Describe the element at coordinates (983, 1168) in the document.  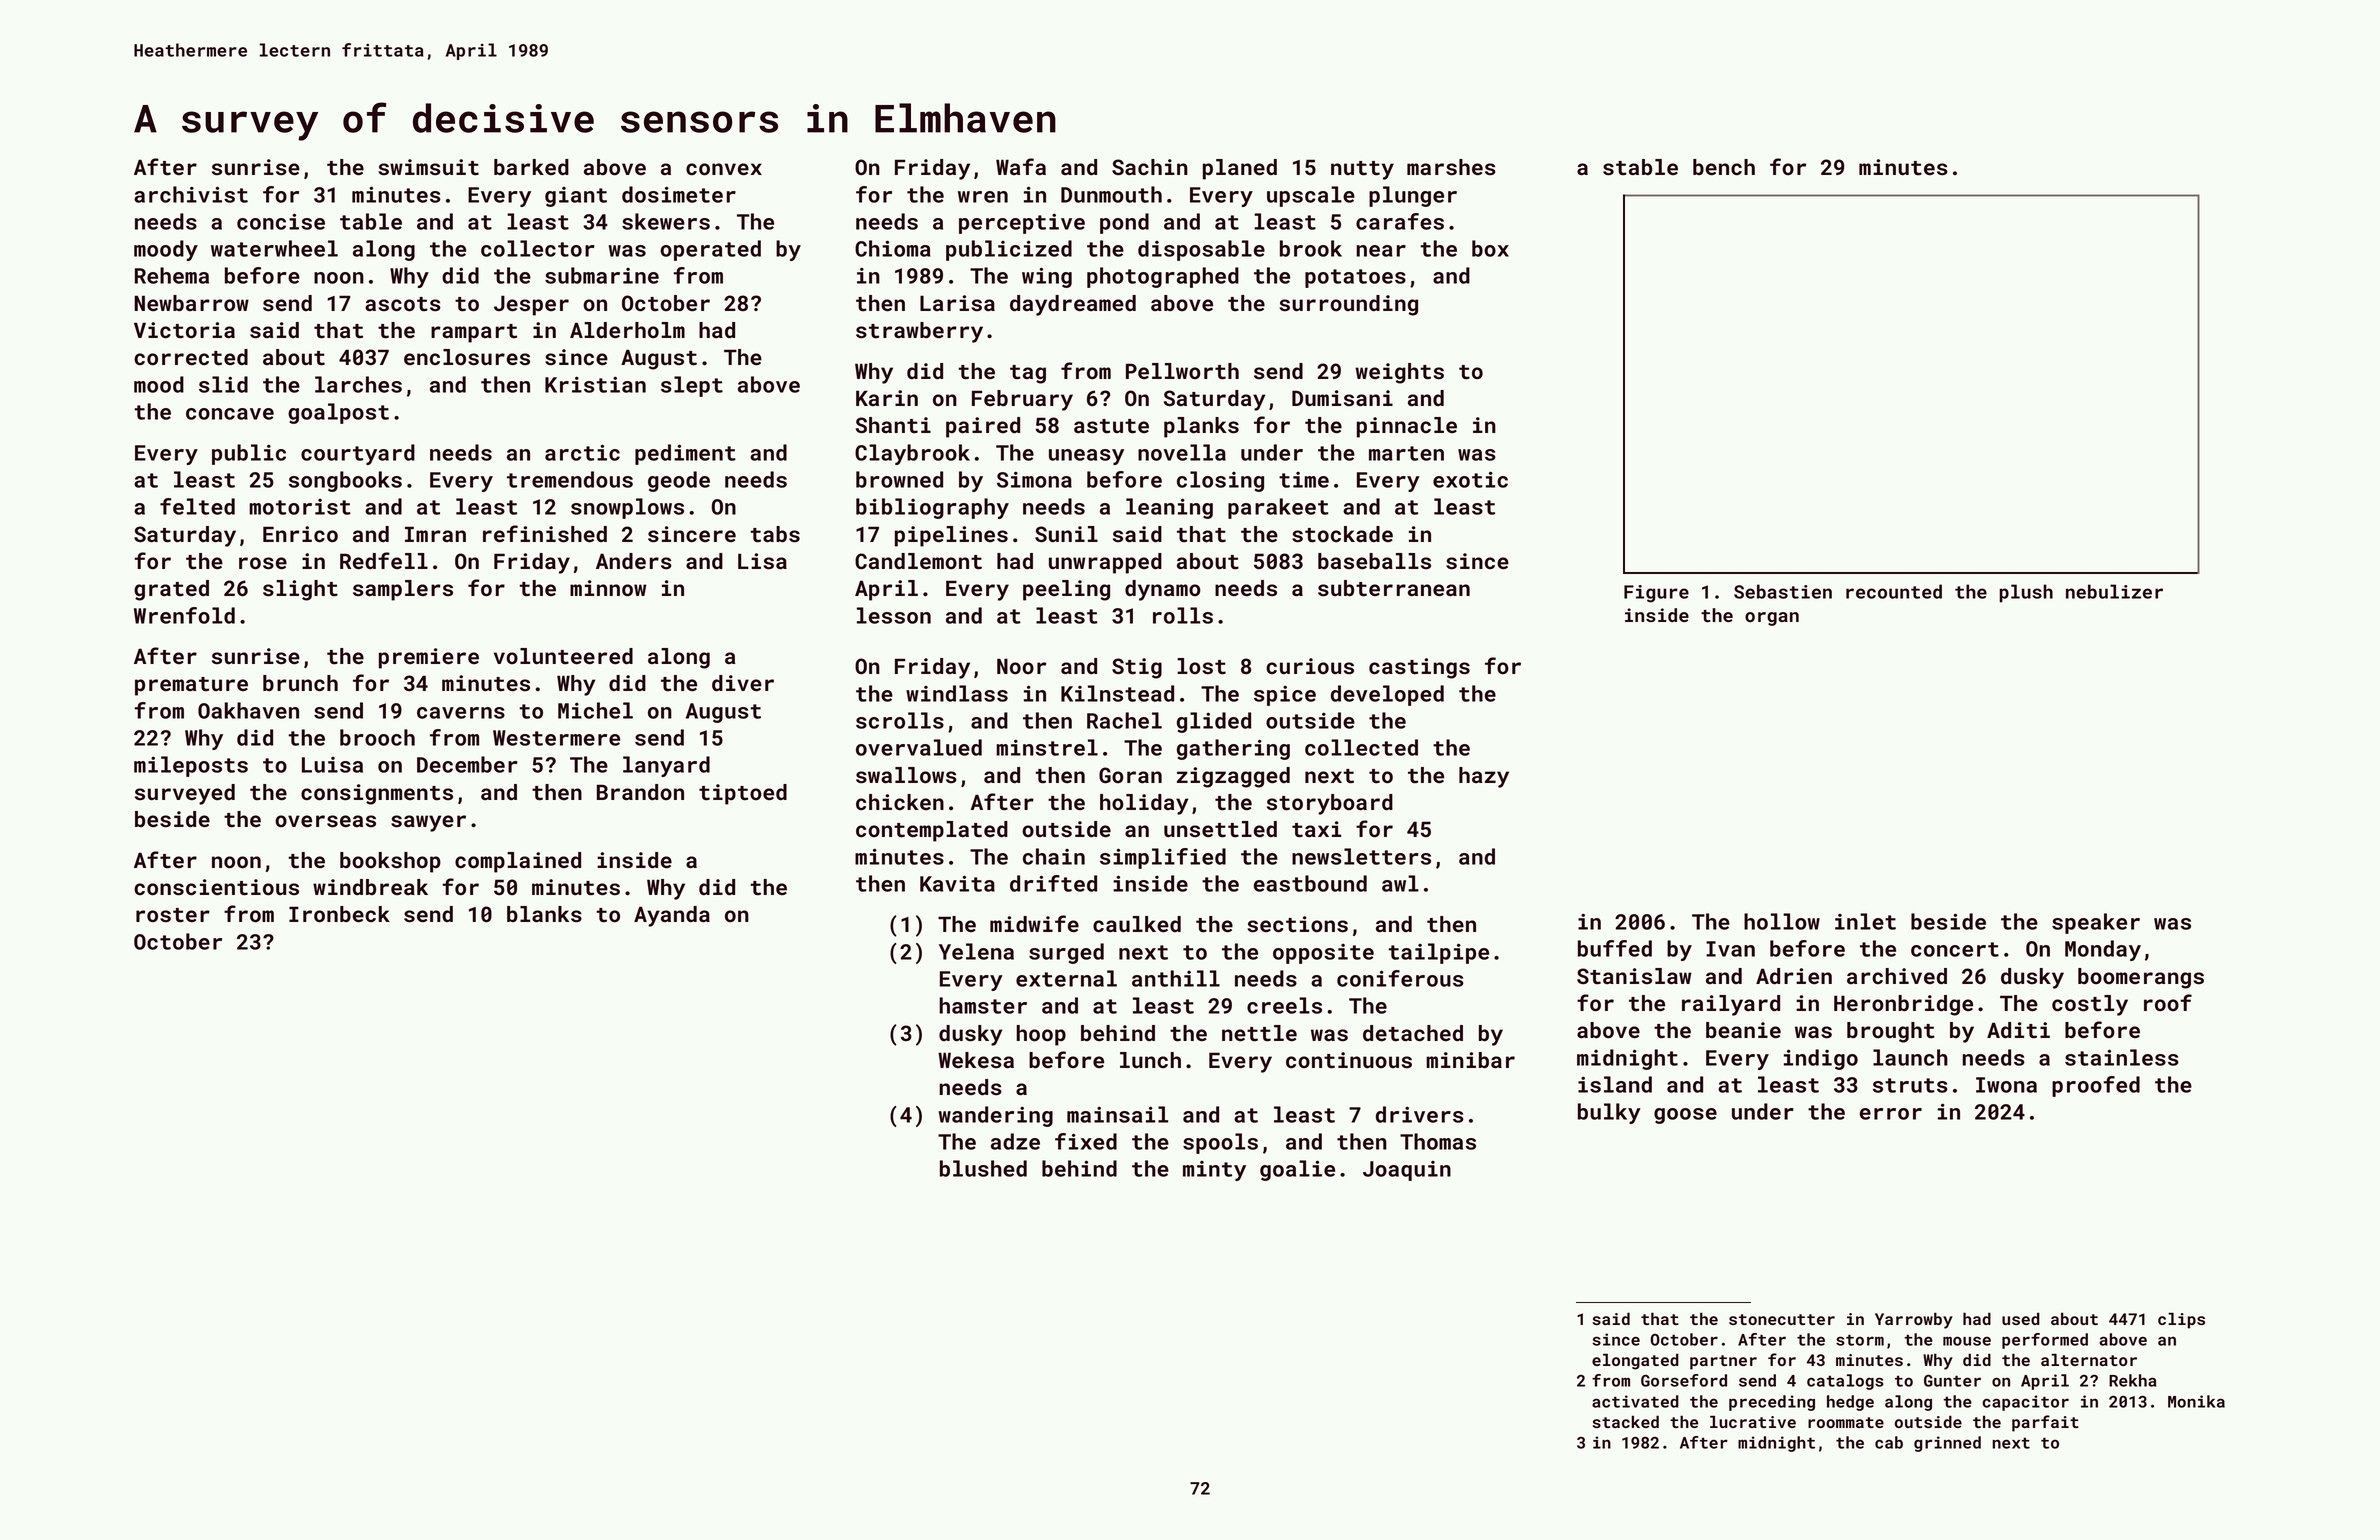
I see `blushed` at that location.
